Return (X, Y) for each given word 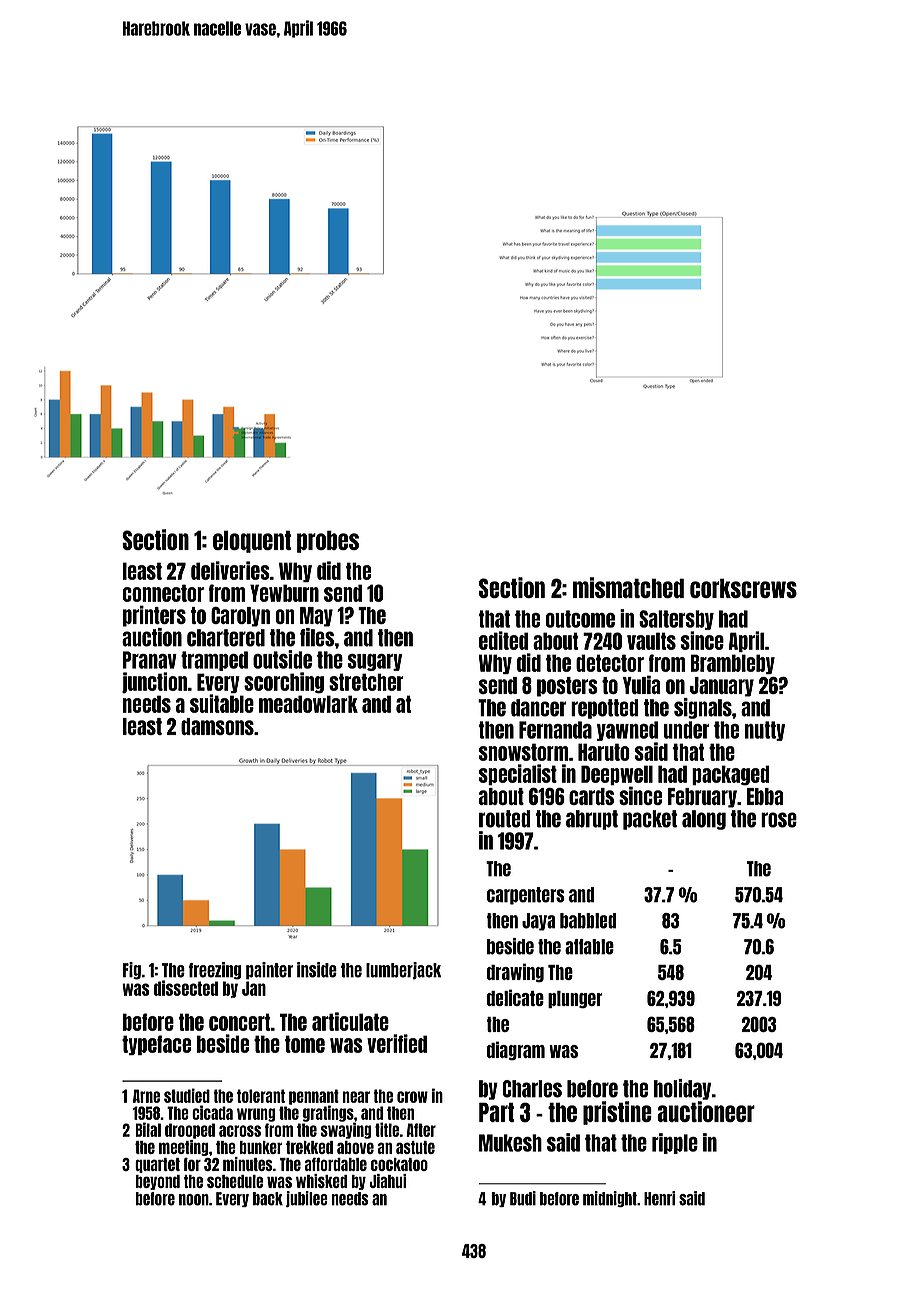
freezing (215, 971)
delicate (515, 997)
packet (650, 820)
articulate (350, 1021)
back (268, 1199)
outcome (580, 619)
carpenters (526, 896)
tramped (214, 661)
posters (567, 687)
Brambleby (733, 664)
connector (163, 593)
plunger (575, 999)
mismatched (628, 587)
